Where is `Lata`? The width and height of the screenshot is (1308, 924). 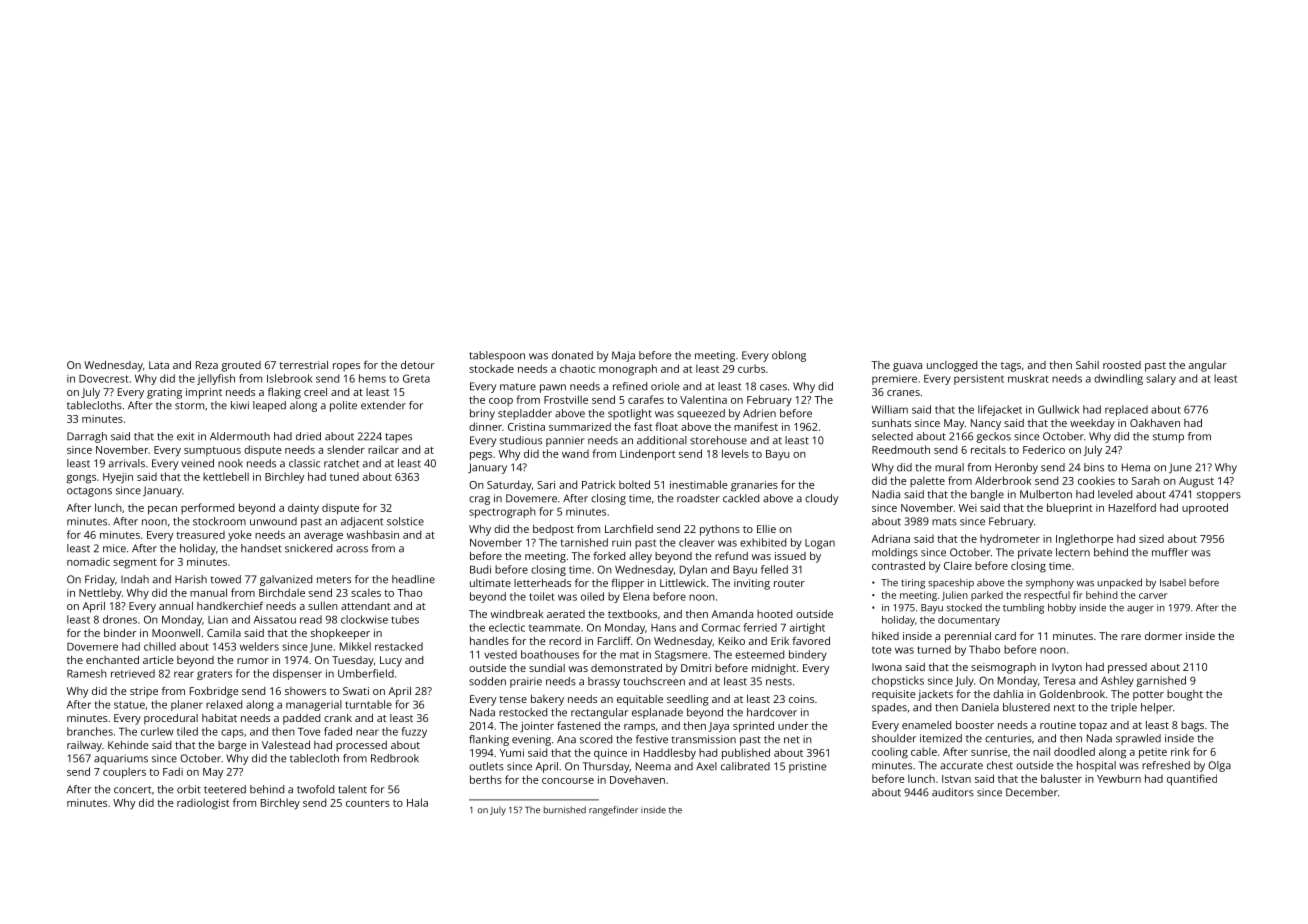
Lata is located at coordinates (159, 365).
